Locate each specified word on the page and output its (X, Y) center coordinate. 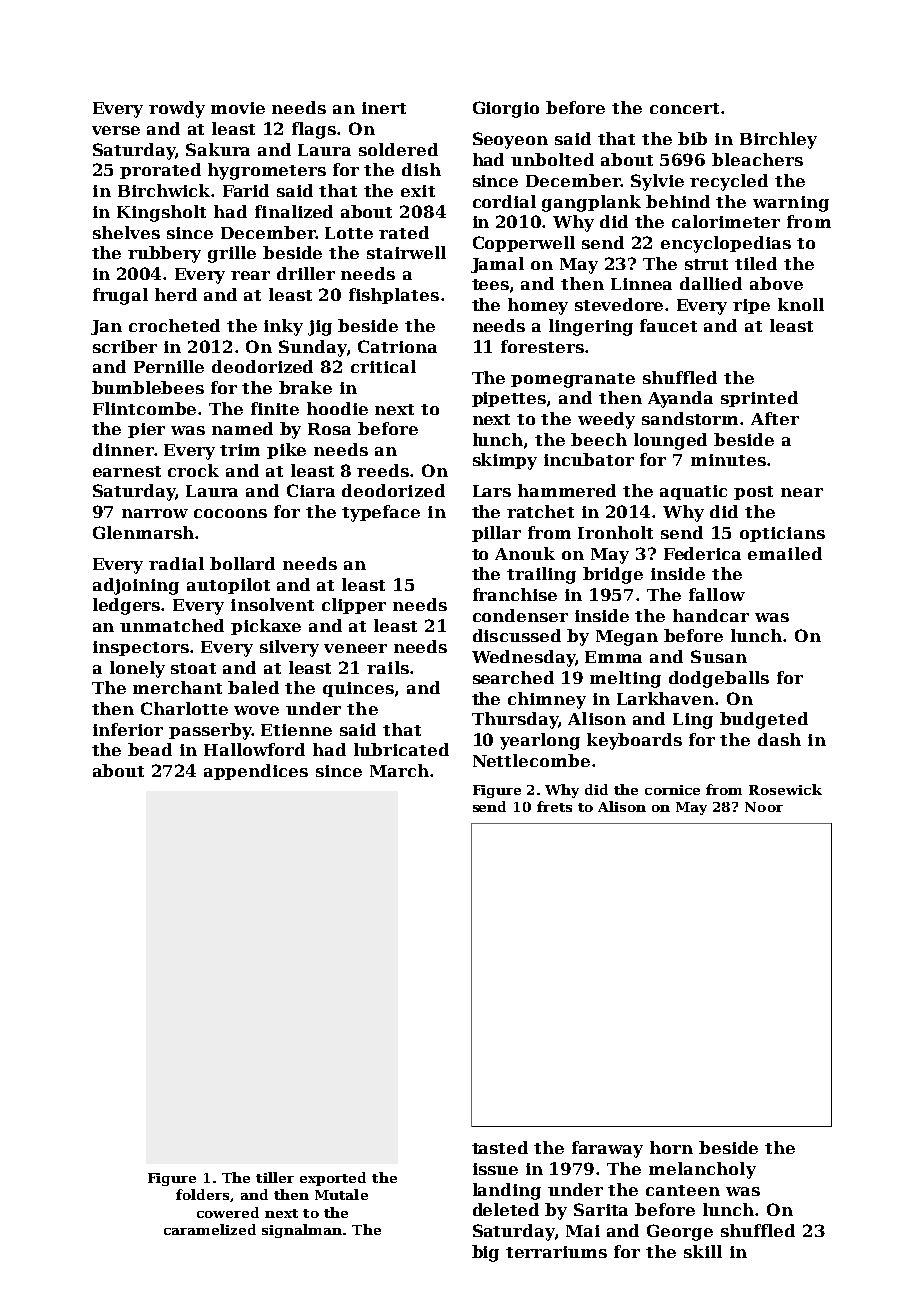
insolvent (272, 604)
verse (116, 130)
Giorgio (506, 109)
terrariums (556, 1252)
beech (599, 439)
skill (703, 1251)
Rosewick (785, 789)
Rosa (329, 429)
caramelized (210, 1229)
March (399, 770)
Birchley (778, 140)
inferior (128, 729)
